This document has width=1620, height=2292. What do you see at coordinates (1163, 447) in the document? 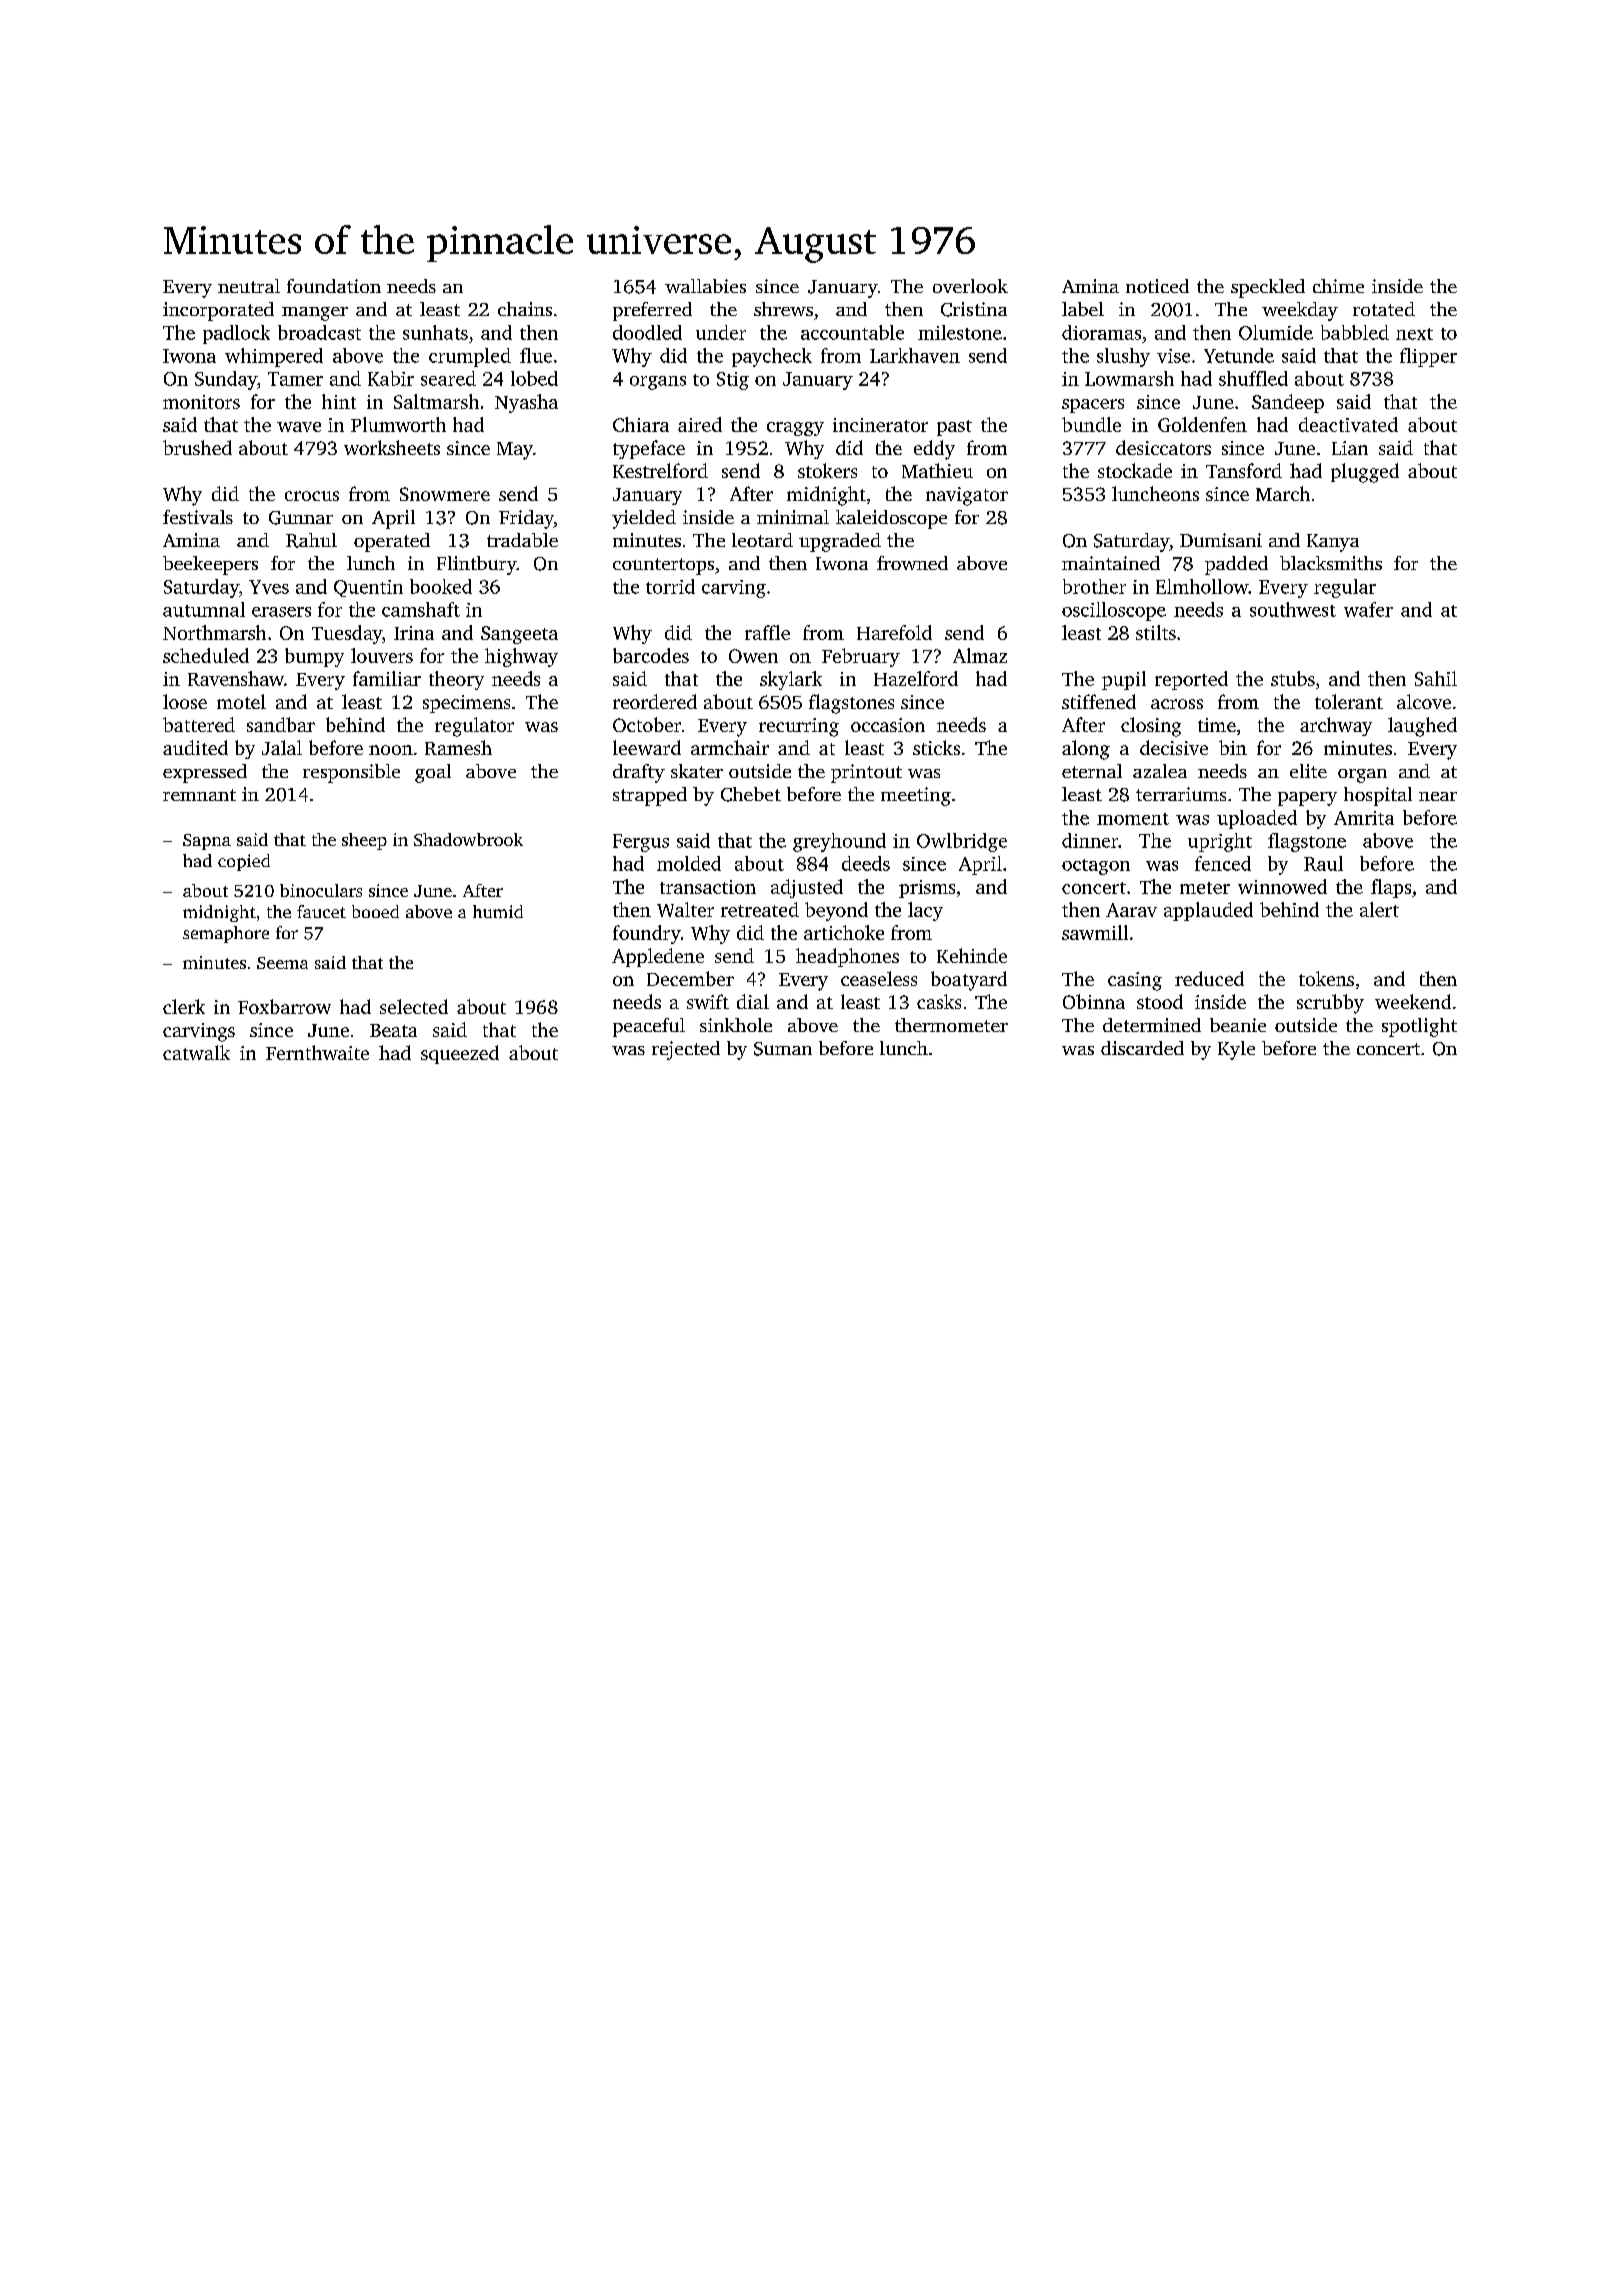
I see `desiccators` at bounding box center [1163, 447].
